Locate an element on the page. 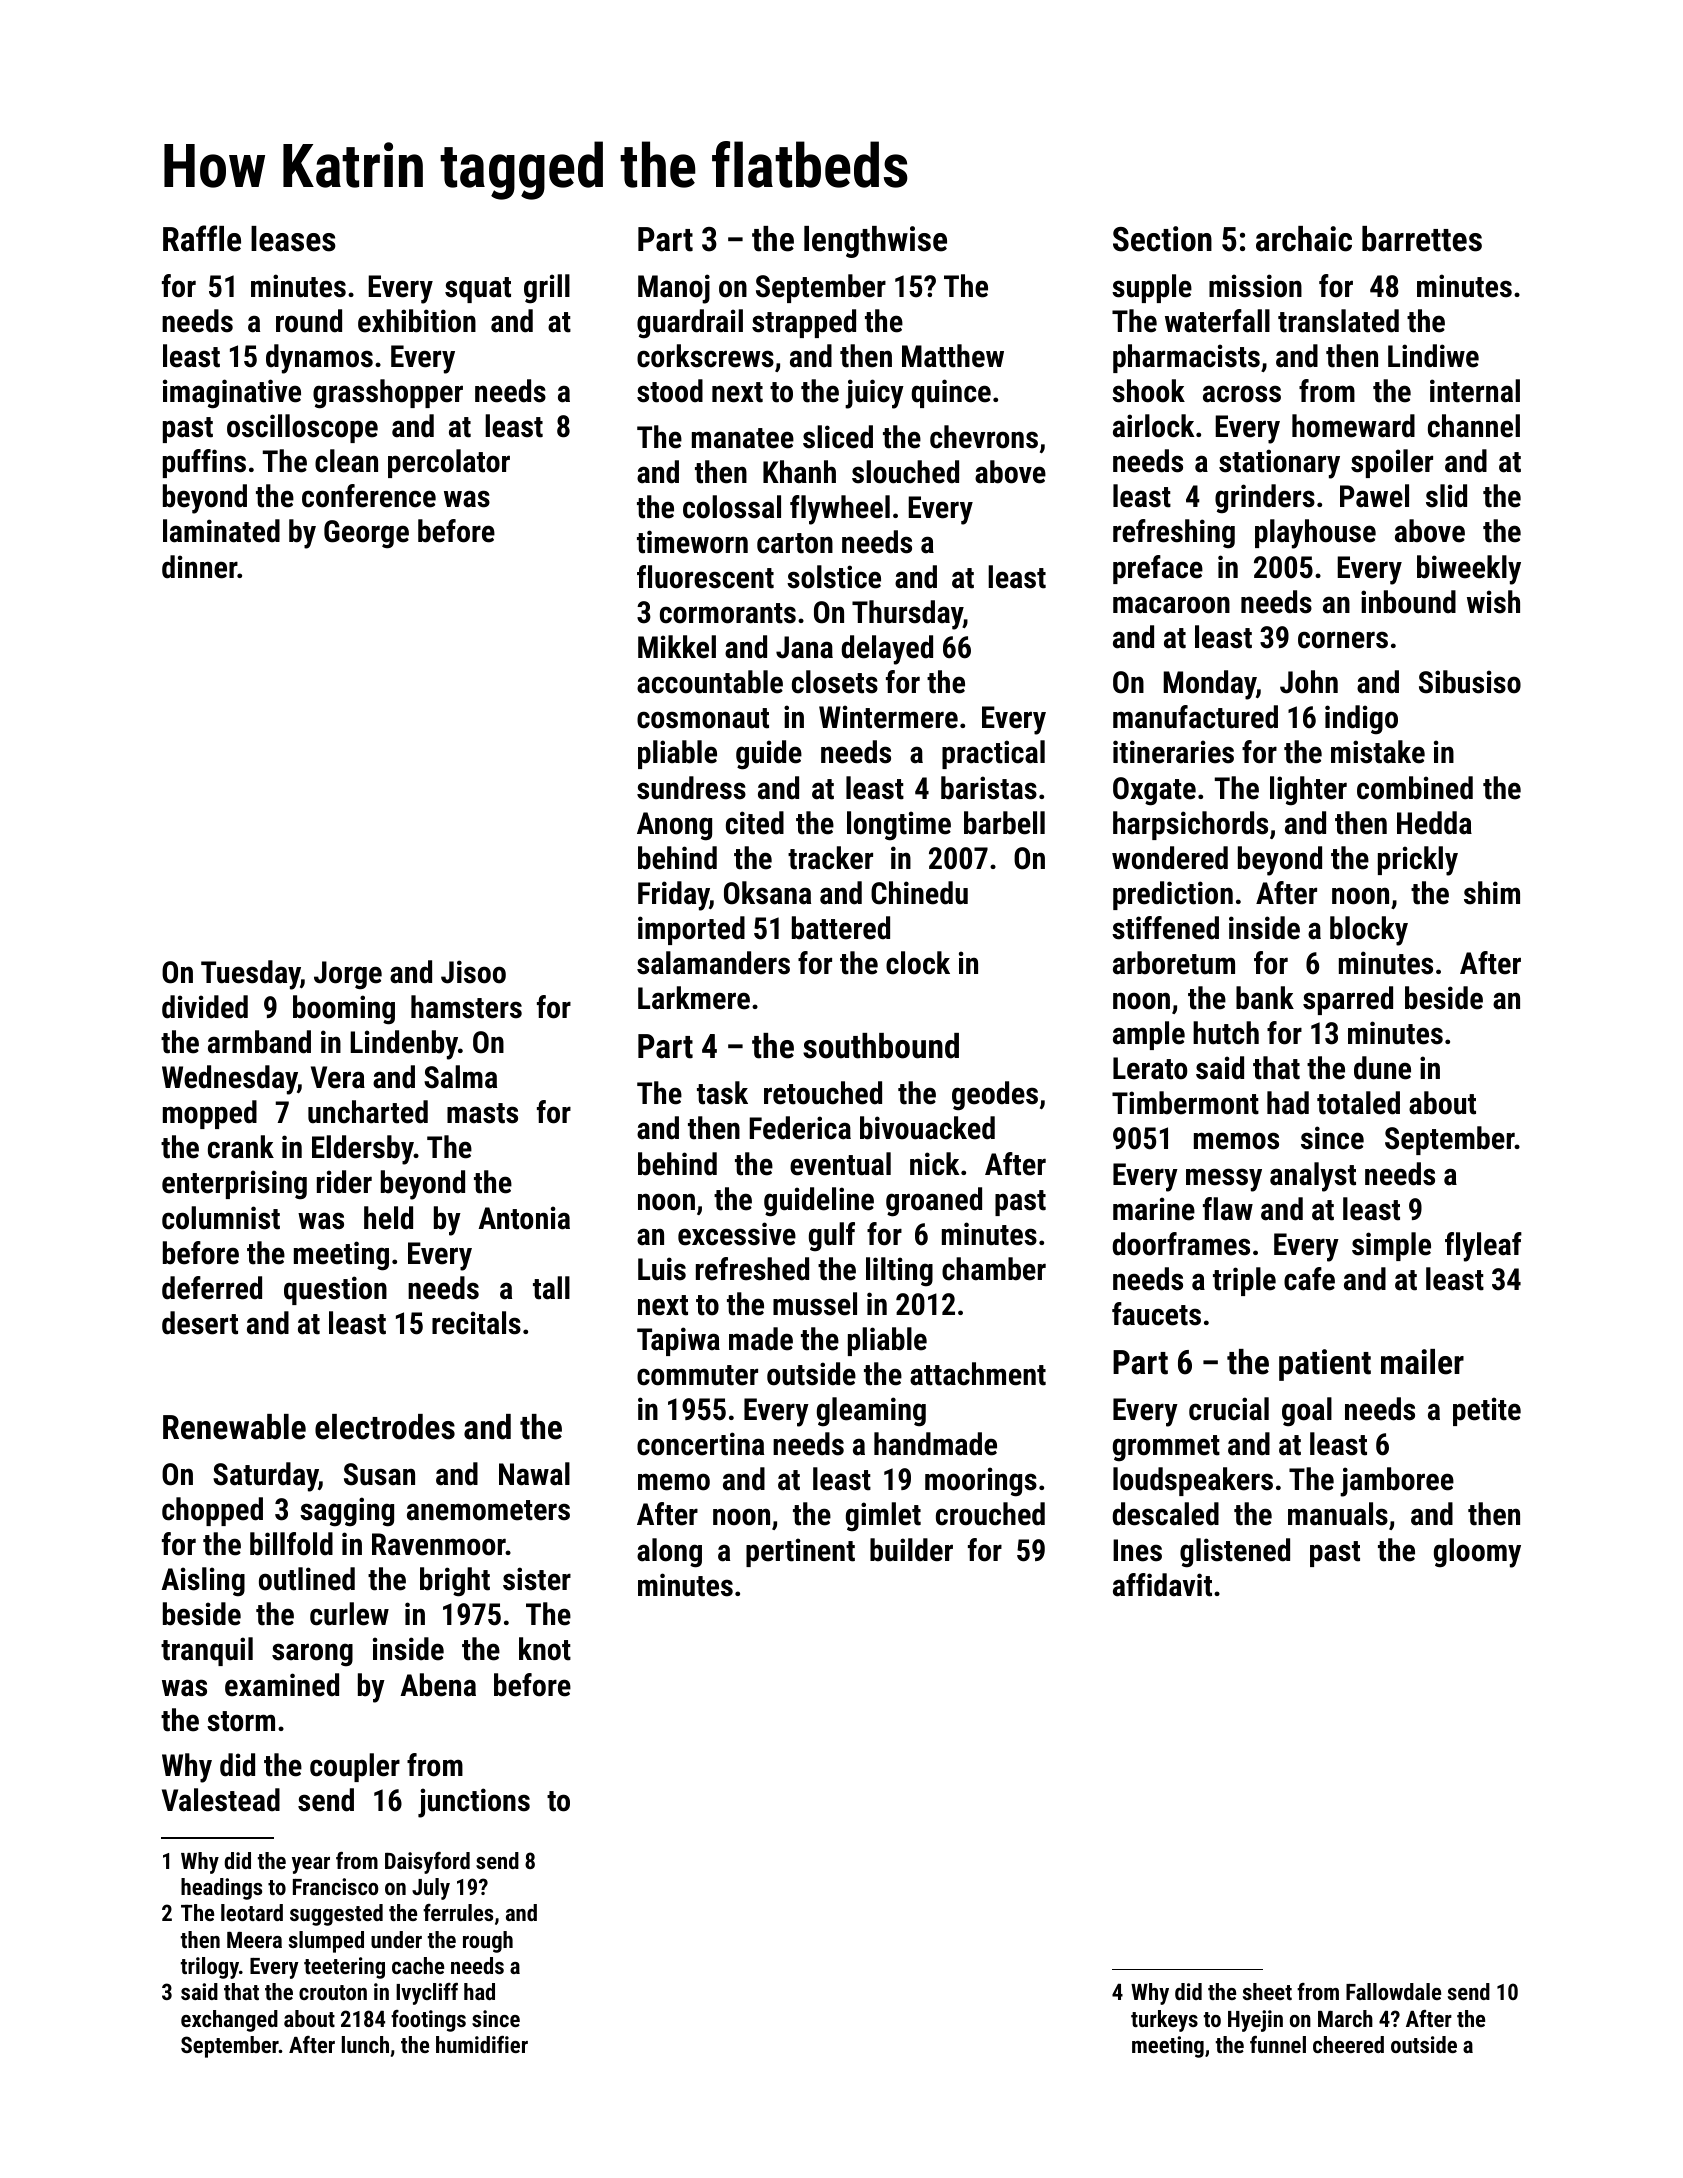 Image resolution: width=1683 pixels, height=2178 pixels. dune is located at coordinates (1382, 1068).
